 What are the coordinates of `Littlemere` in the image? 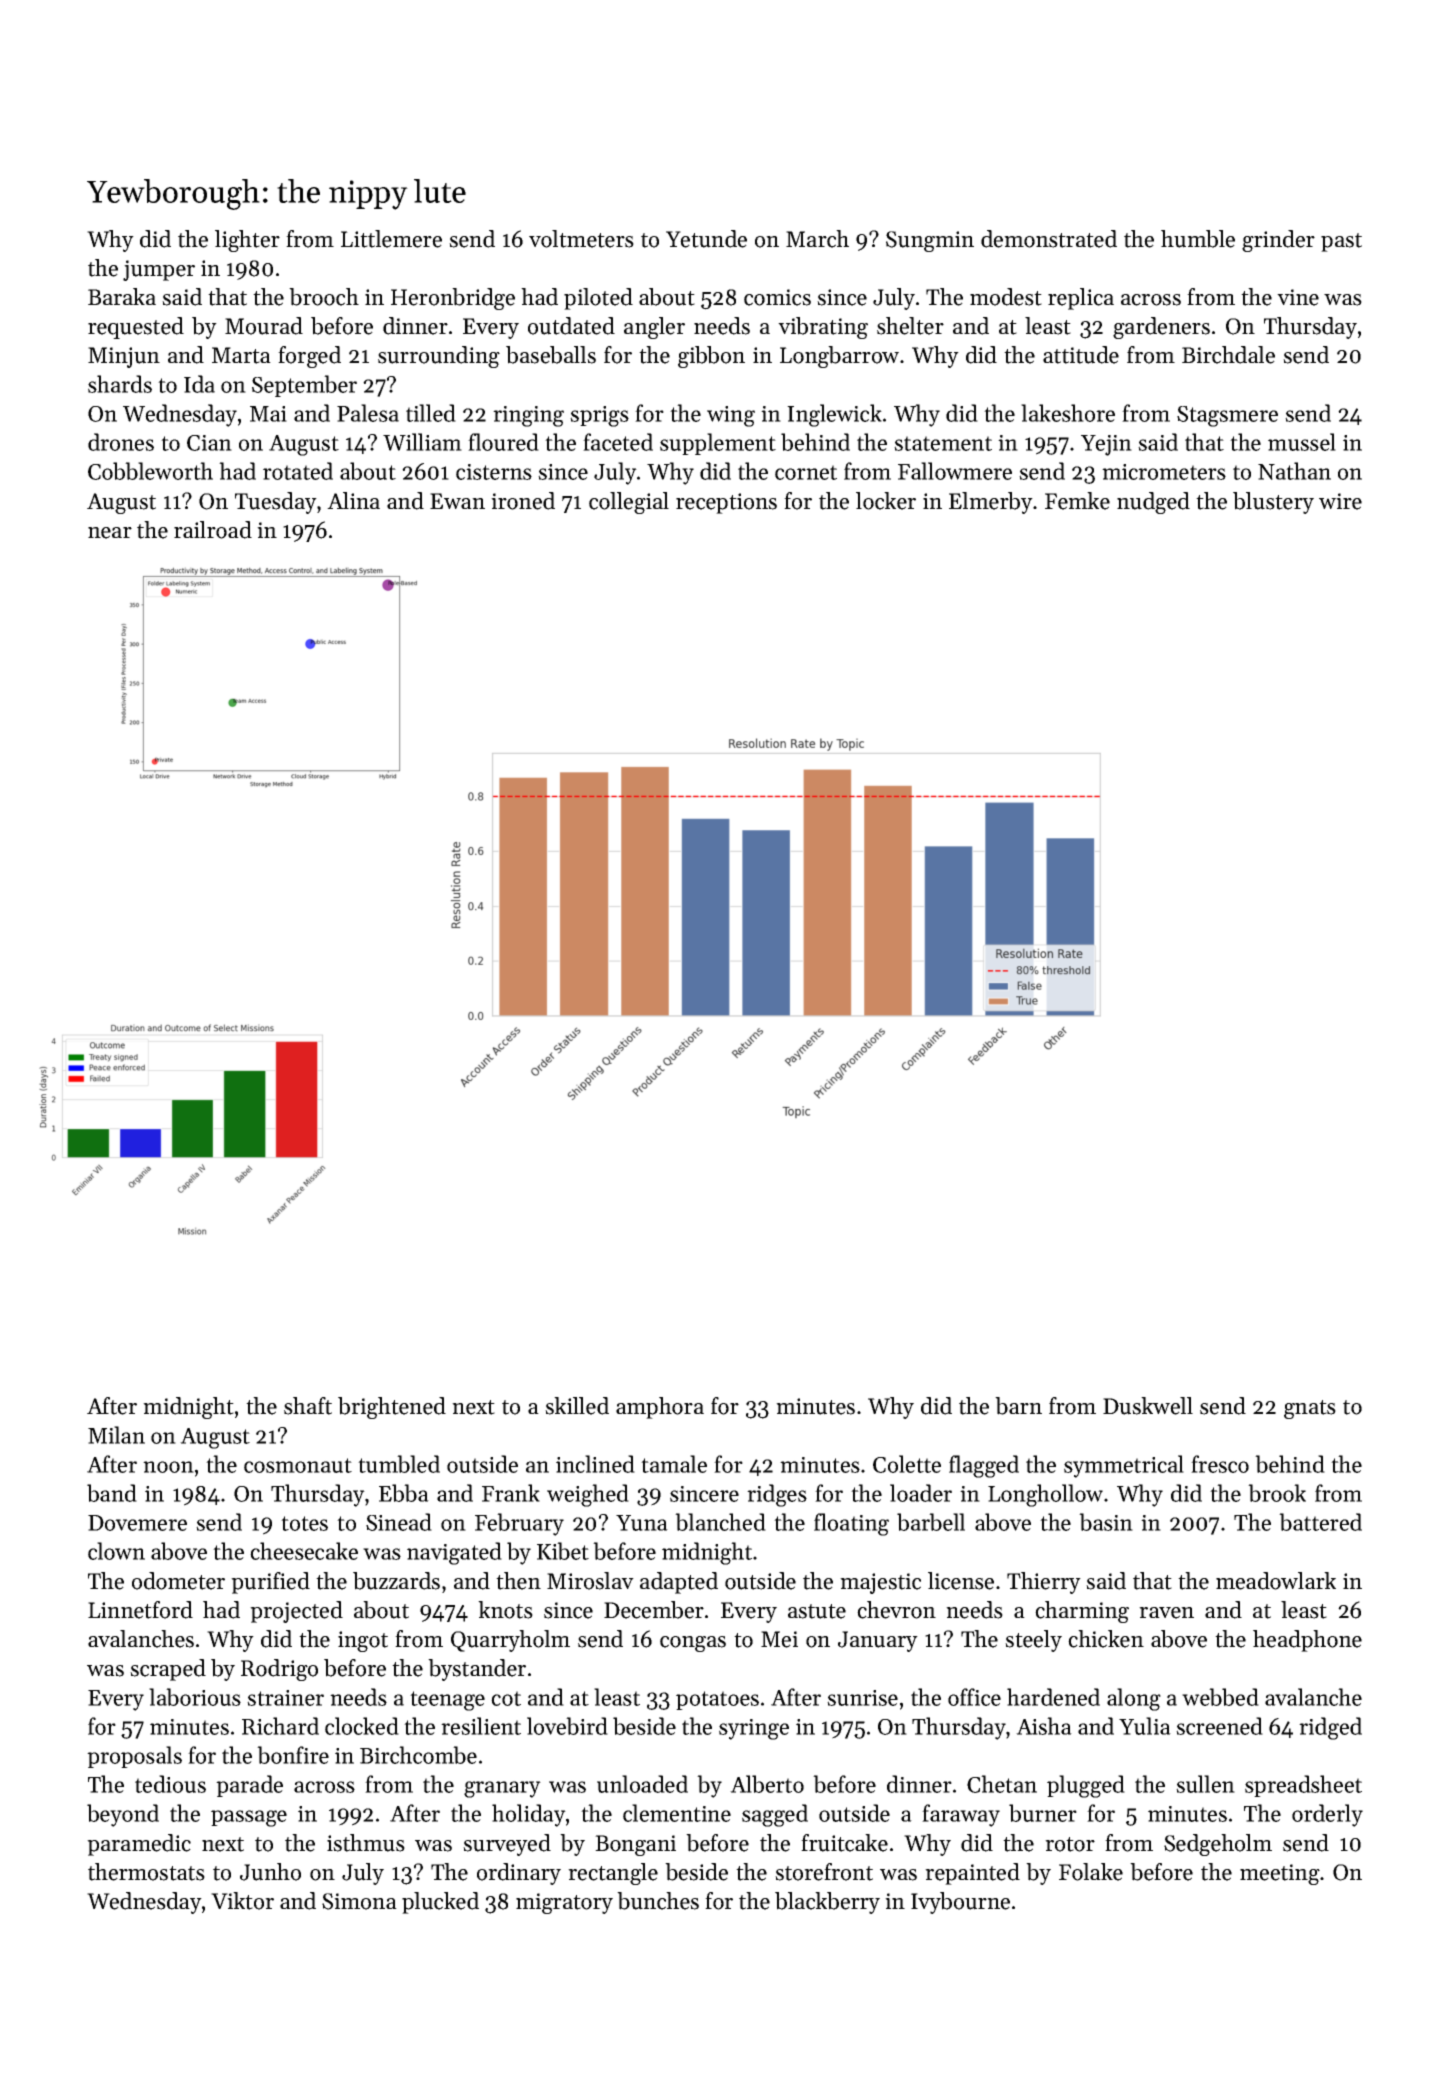 It's located at (391, 239).
